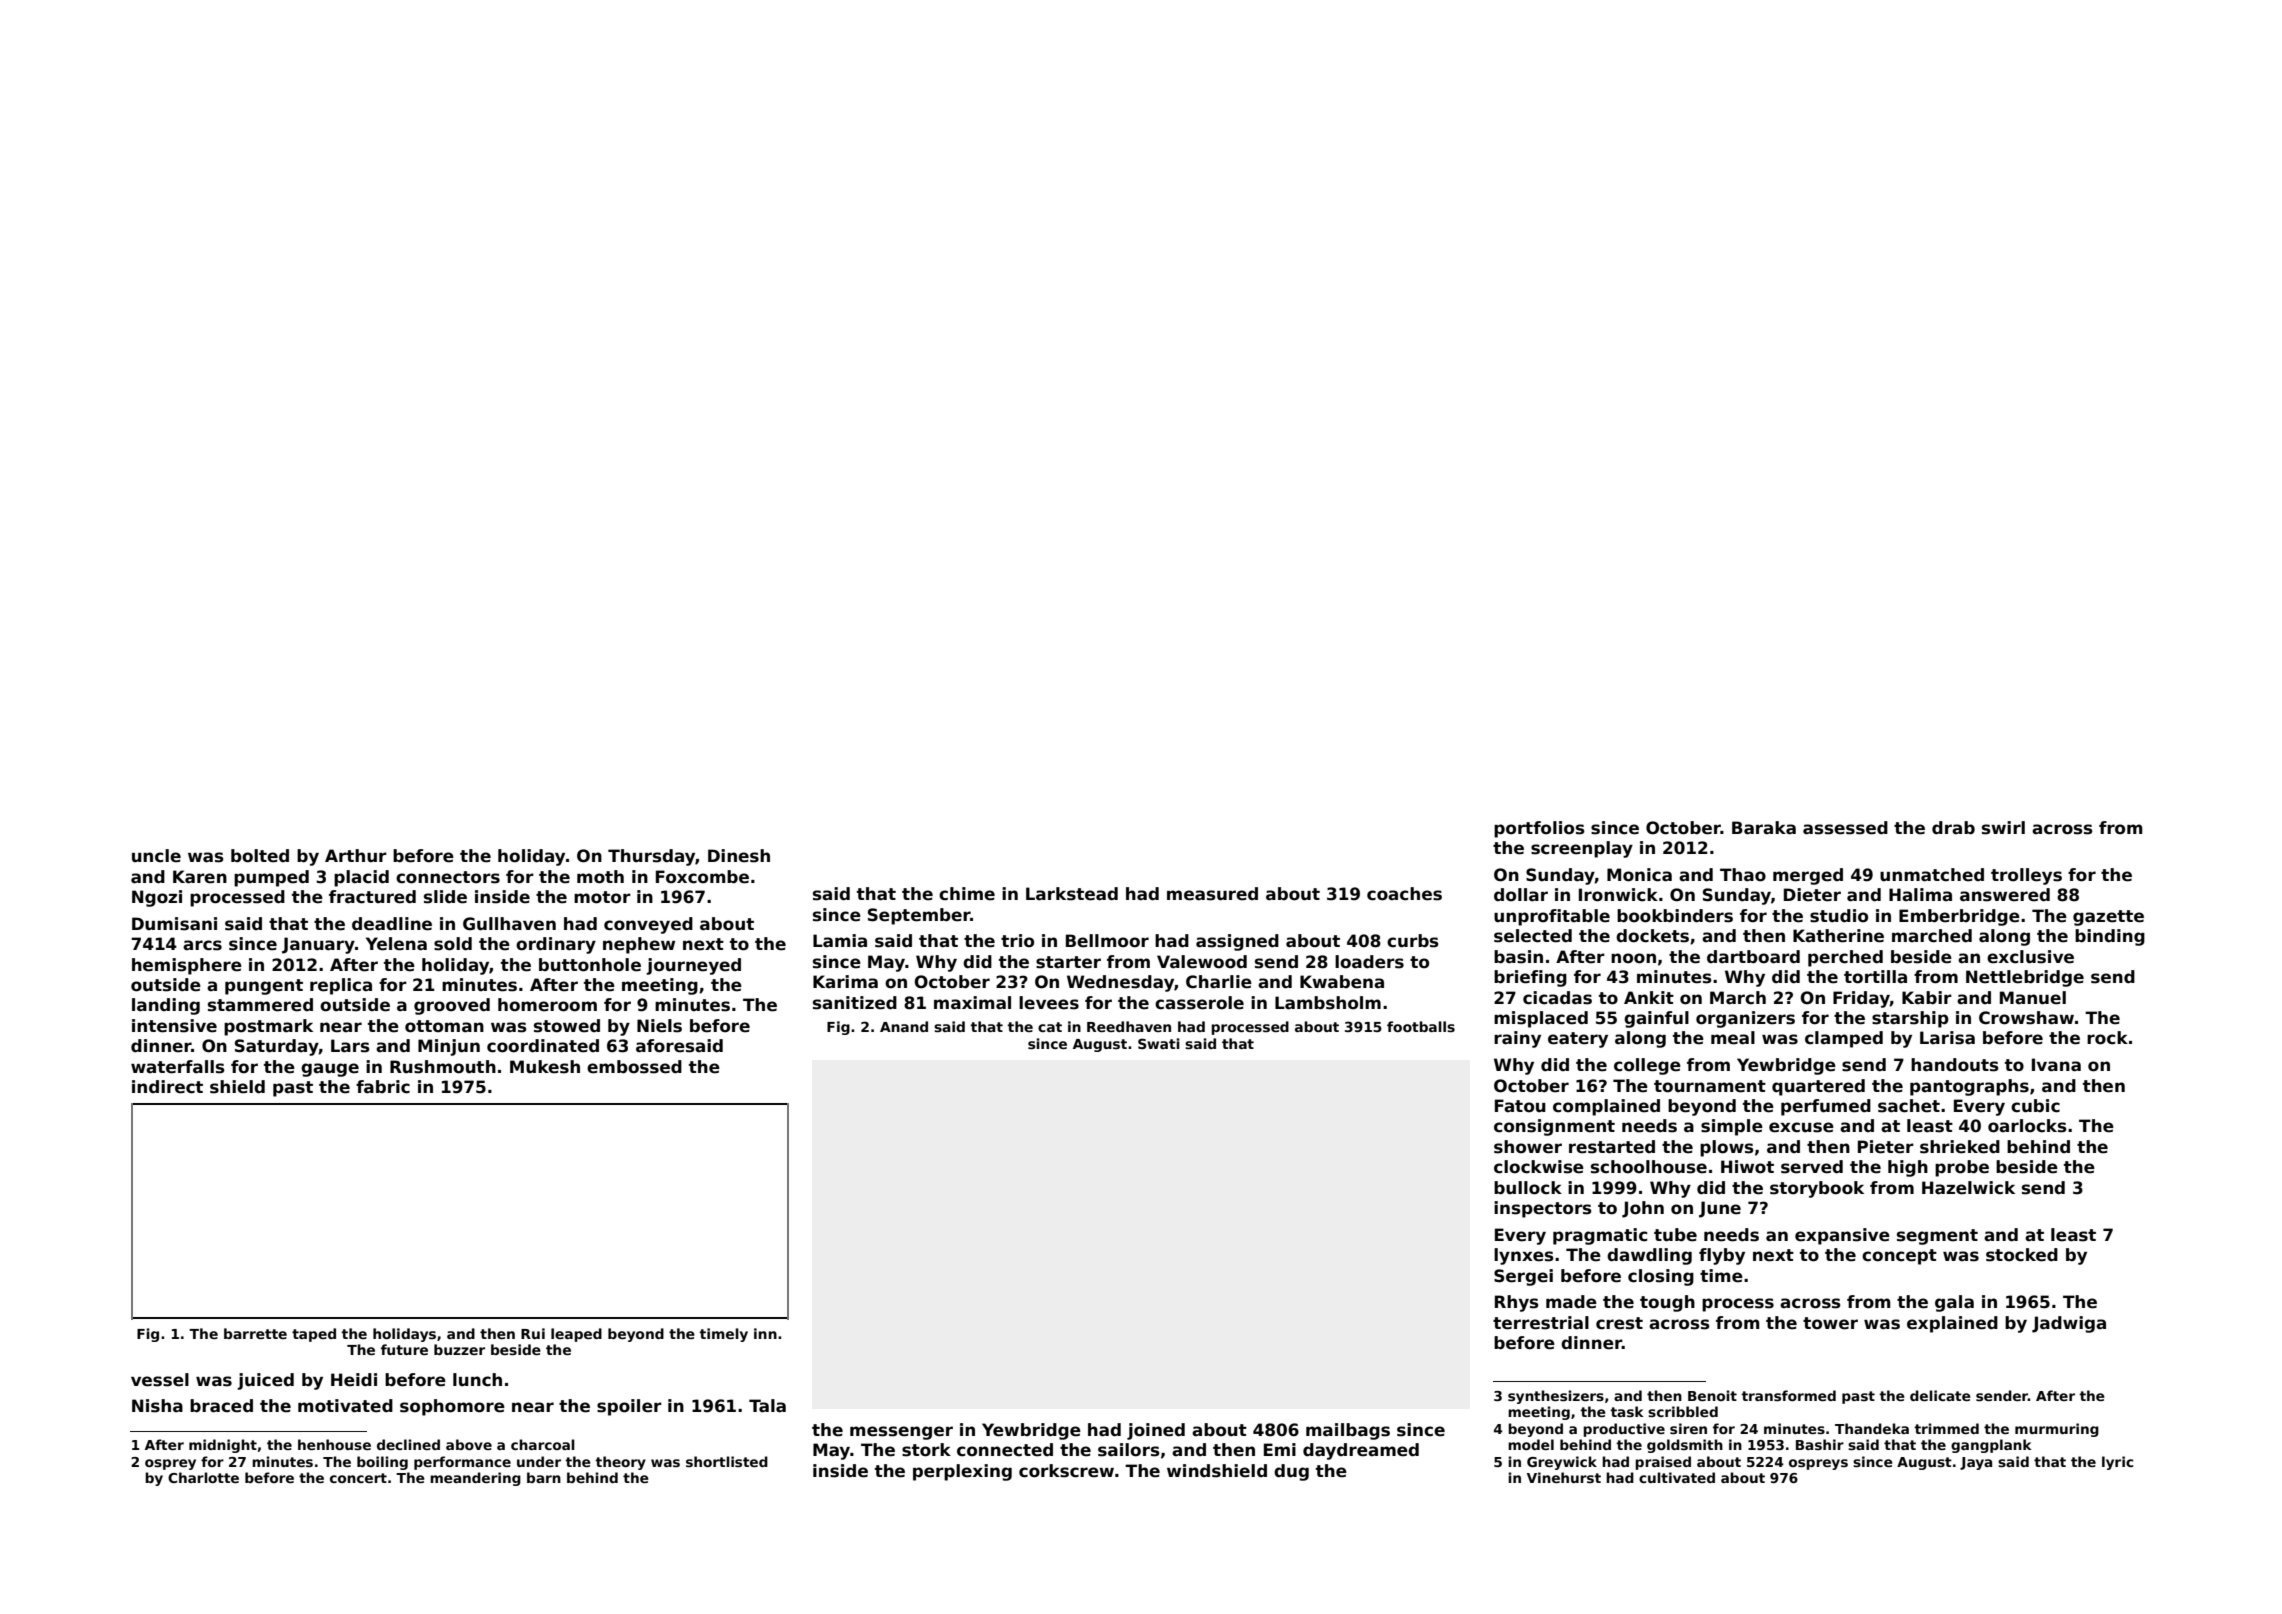 This page has height=1614, width=2282. Describe the element at coordinates (1677, 1477) in the page. I see `cultivated` at that location.
